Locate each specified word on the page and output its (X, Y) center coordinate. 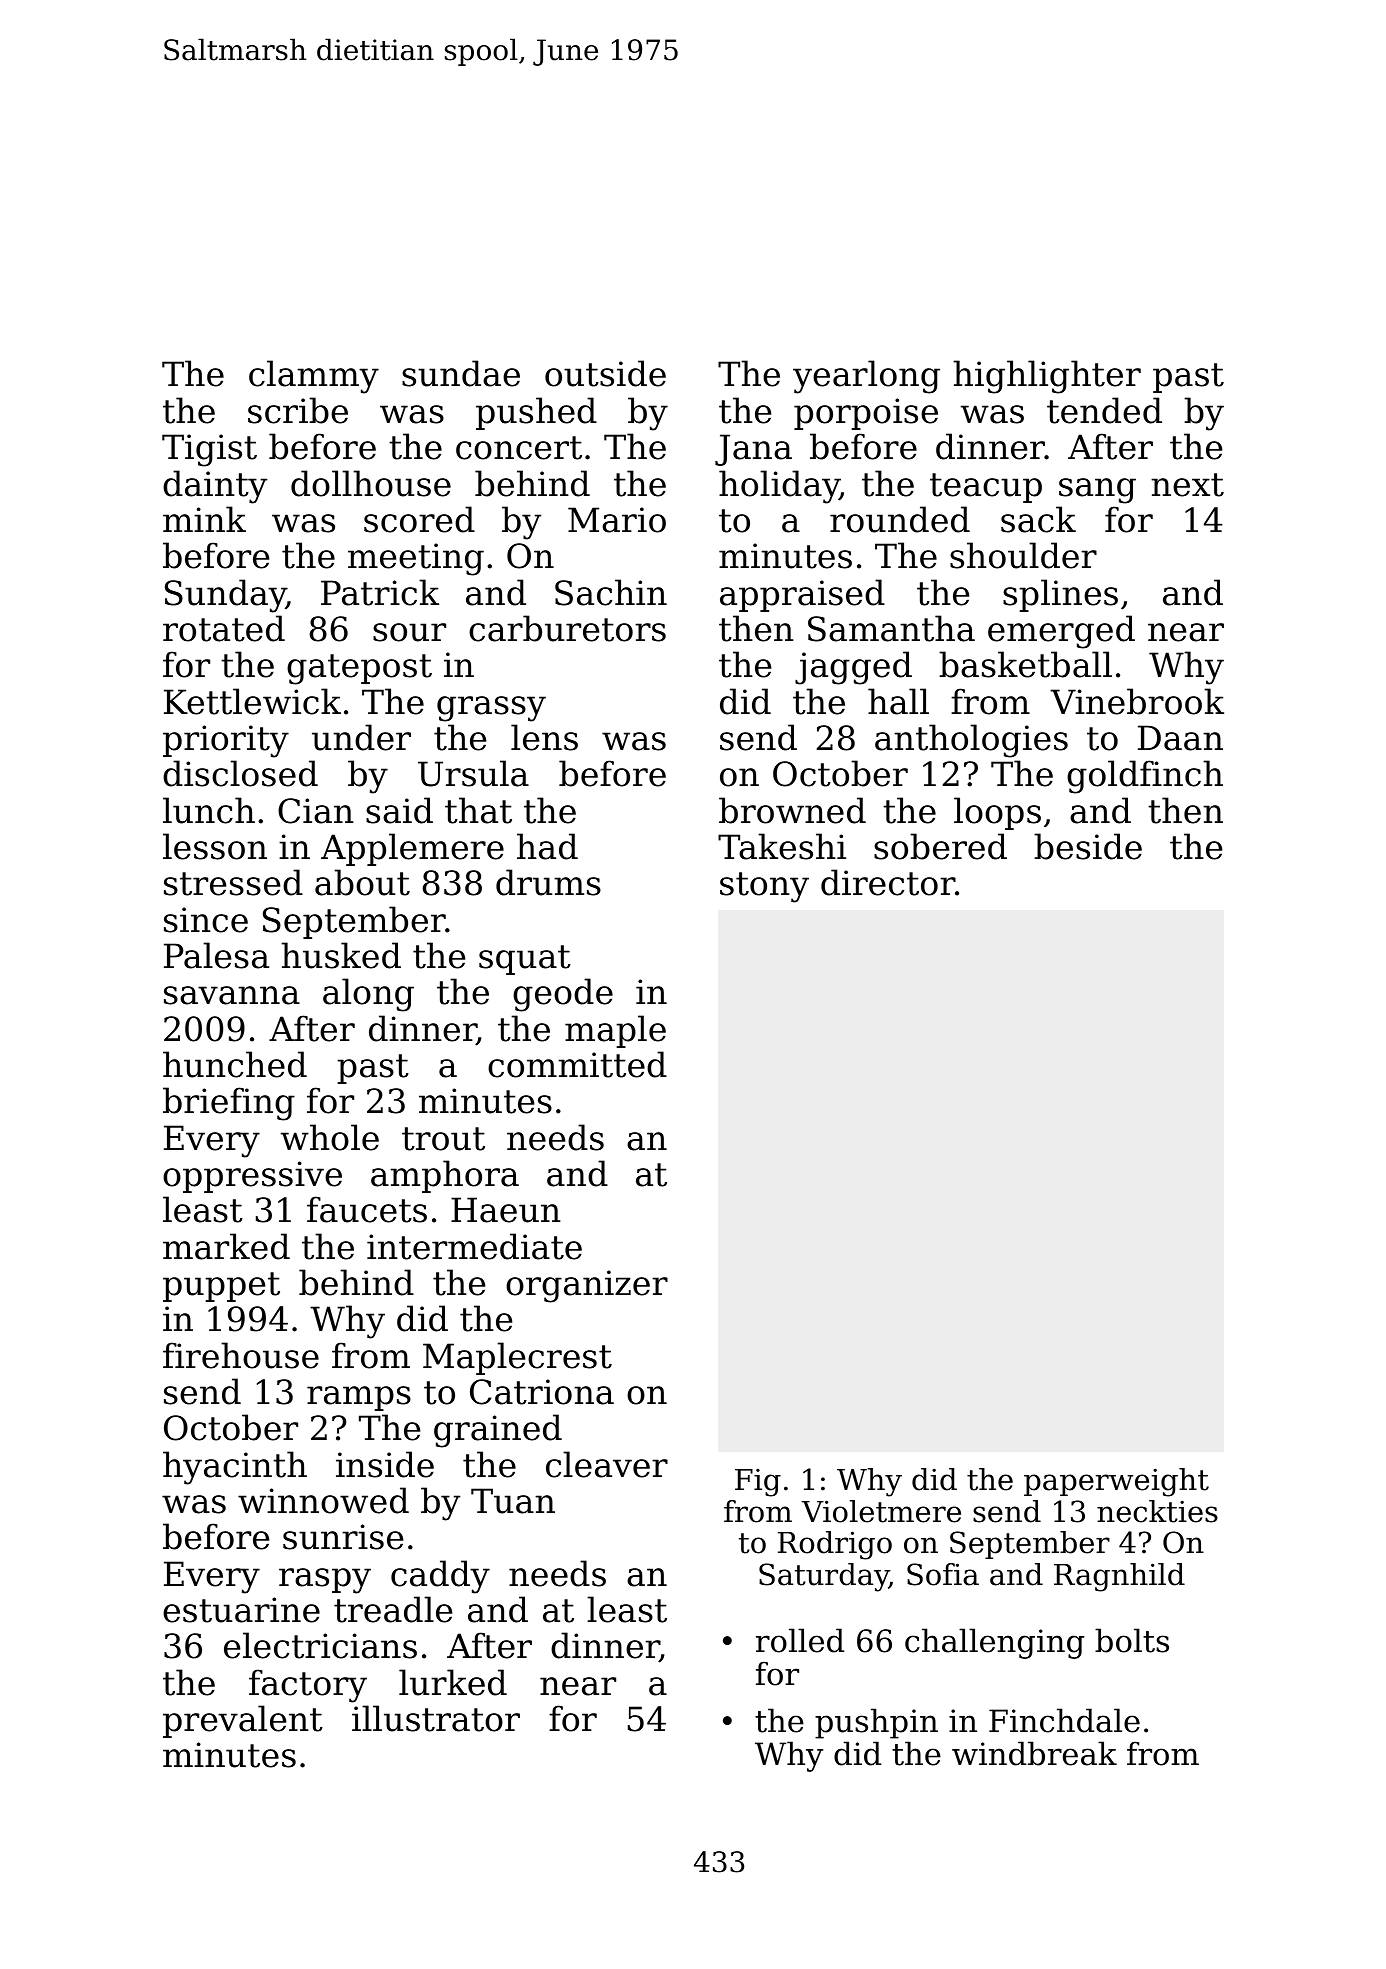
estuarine (241, 1610)
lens (544, 737)
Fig (758, 1483)
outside (605, 373)
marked (226, 1246)
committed (577, 1064)
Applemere (412, 849)
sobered (940, 846)
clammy (314, 377)
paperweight (1116, 1482)
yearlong (866, 377)
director (888, 882)
